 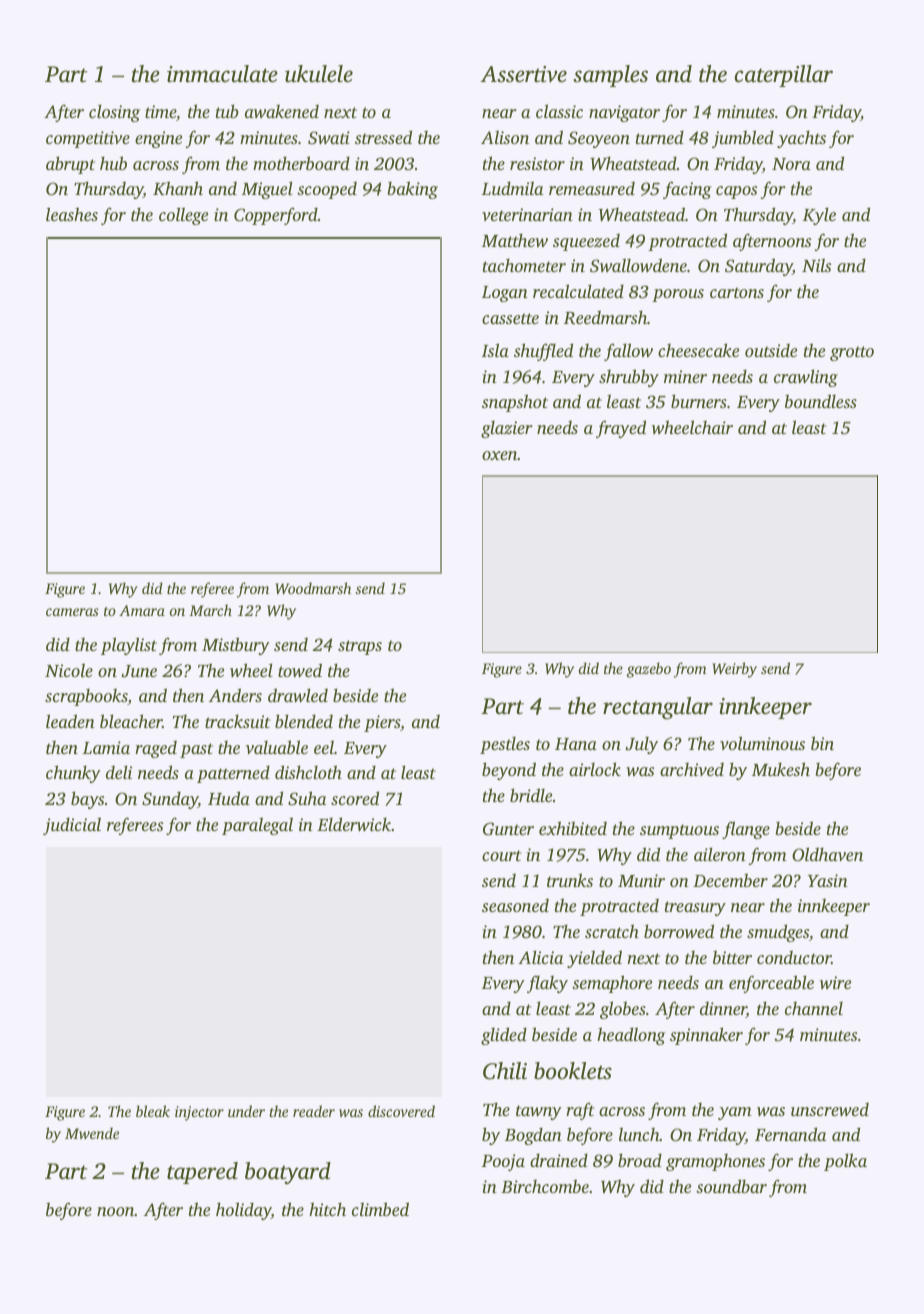 I want to click on soundbar, so click(x=731, y=1186).
